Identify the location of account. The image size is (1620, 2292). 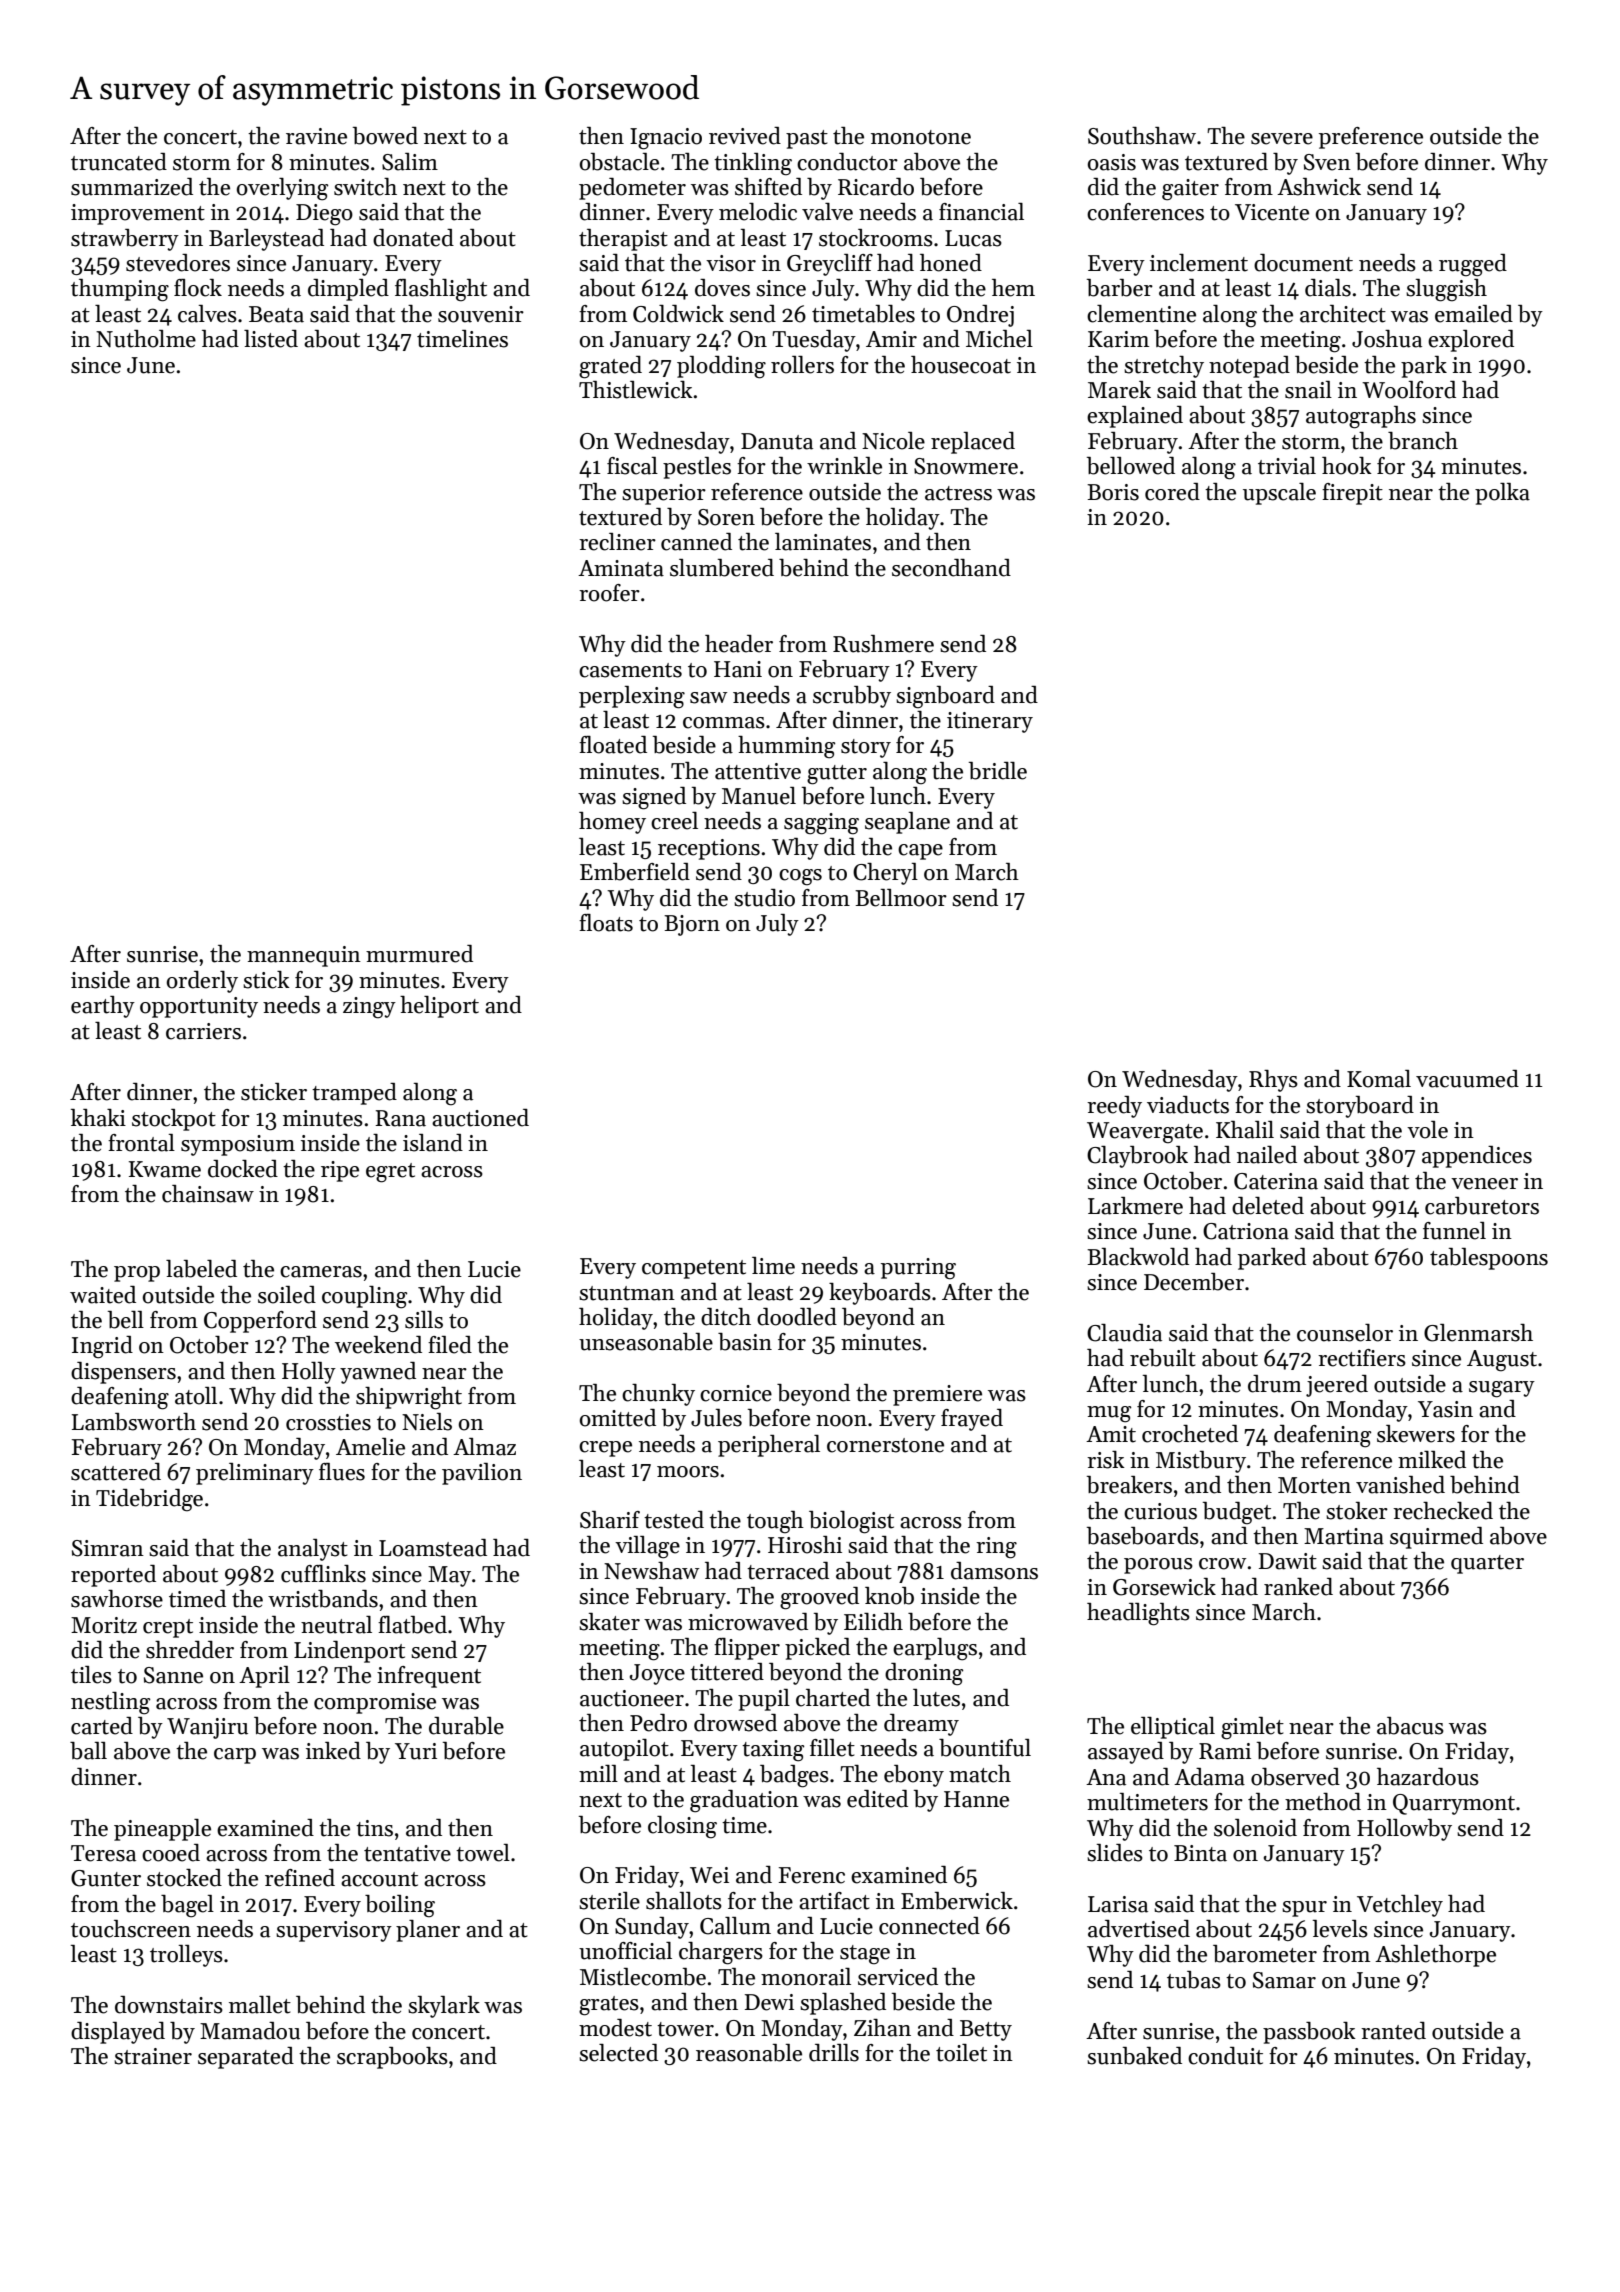
(379, 1879).
